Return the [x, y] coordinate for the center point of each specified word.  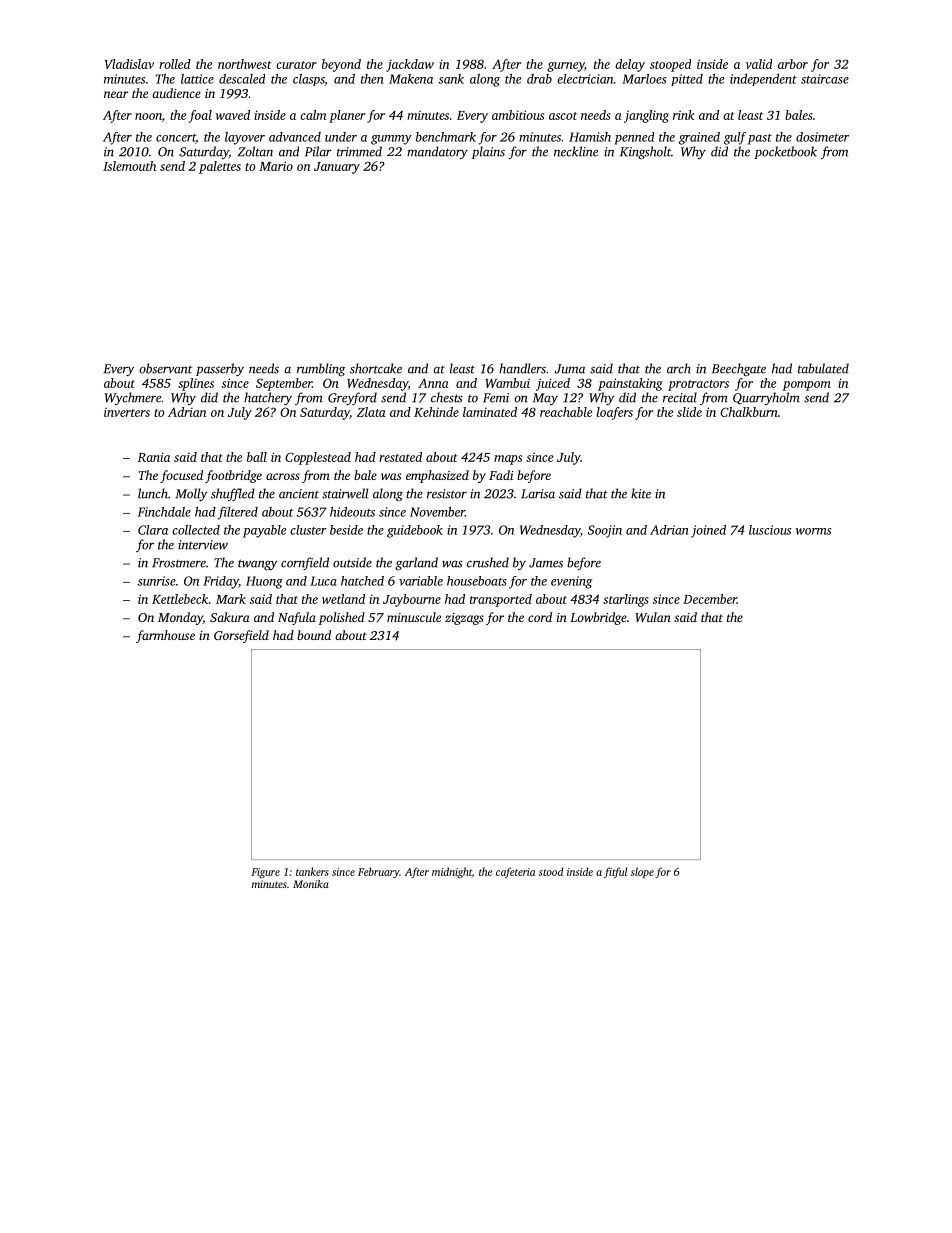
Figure [265, 873]
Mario [276, 166]
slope [642, 872]
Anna [433, 383]
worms [813, 531]
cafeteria [515, 872]
